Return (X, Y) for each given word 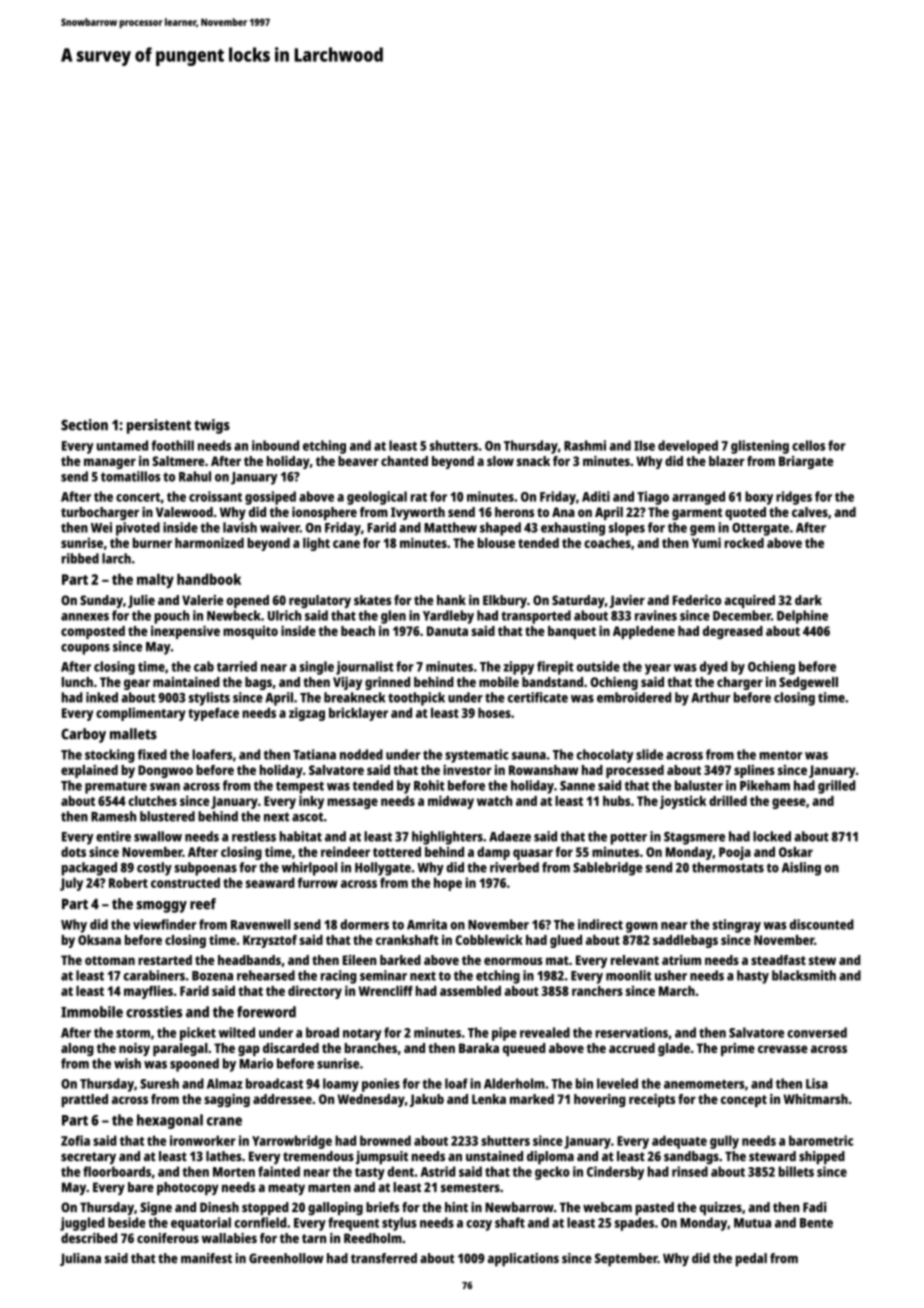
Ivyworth (418, 513)
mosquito (250, 632)
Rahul (195, 476)
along (77, 1049)
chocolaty (605, 756)
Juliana (80, 1259)
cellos (808, 445)
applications (523, 1260)
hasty (753, 977)
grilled (836, 787)
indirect (600, 924)
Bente (816, 1223)
